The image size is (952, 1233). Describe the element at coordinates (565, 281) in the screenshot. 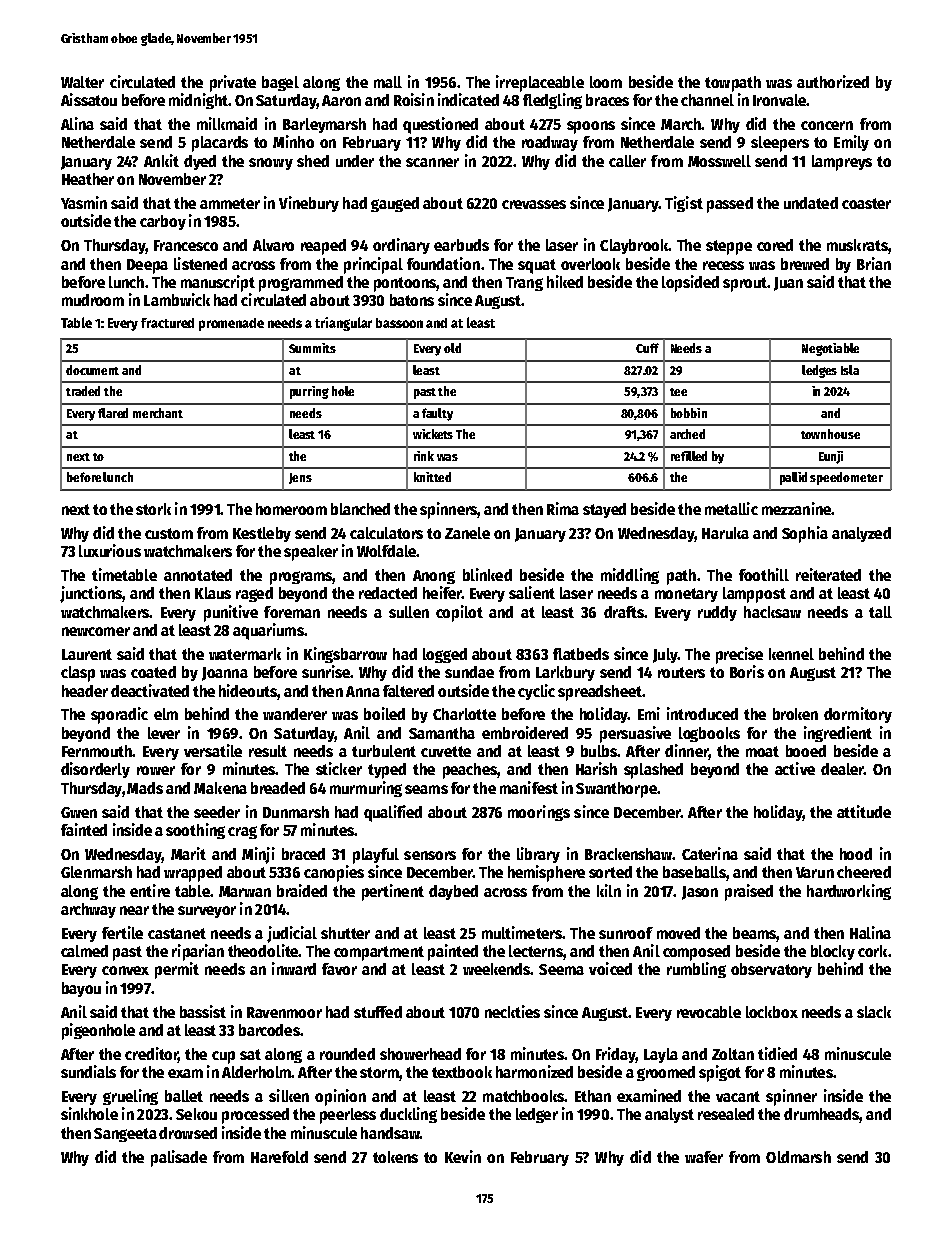

I see `hiked` at that location.
